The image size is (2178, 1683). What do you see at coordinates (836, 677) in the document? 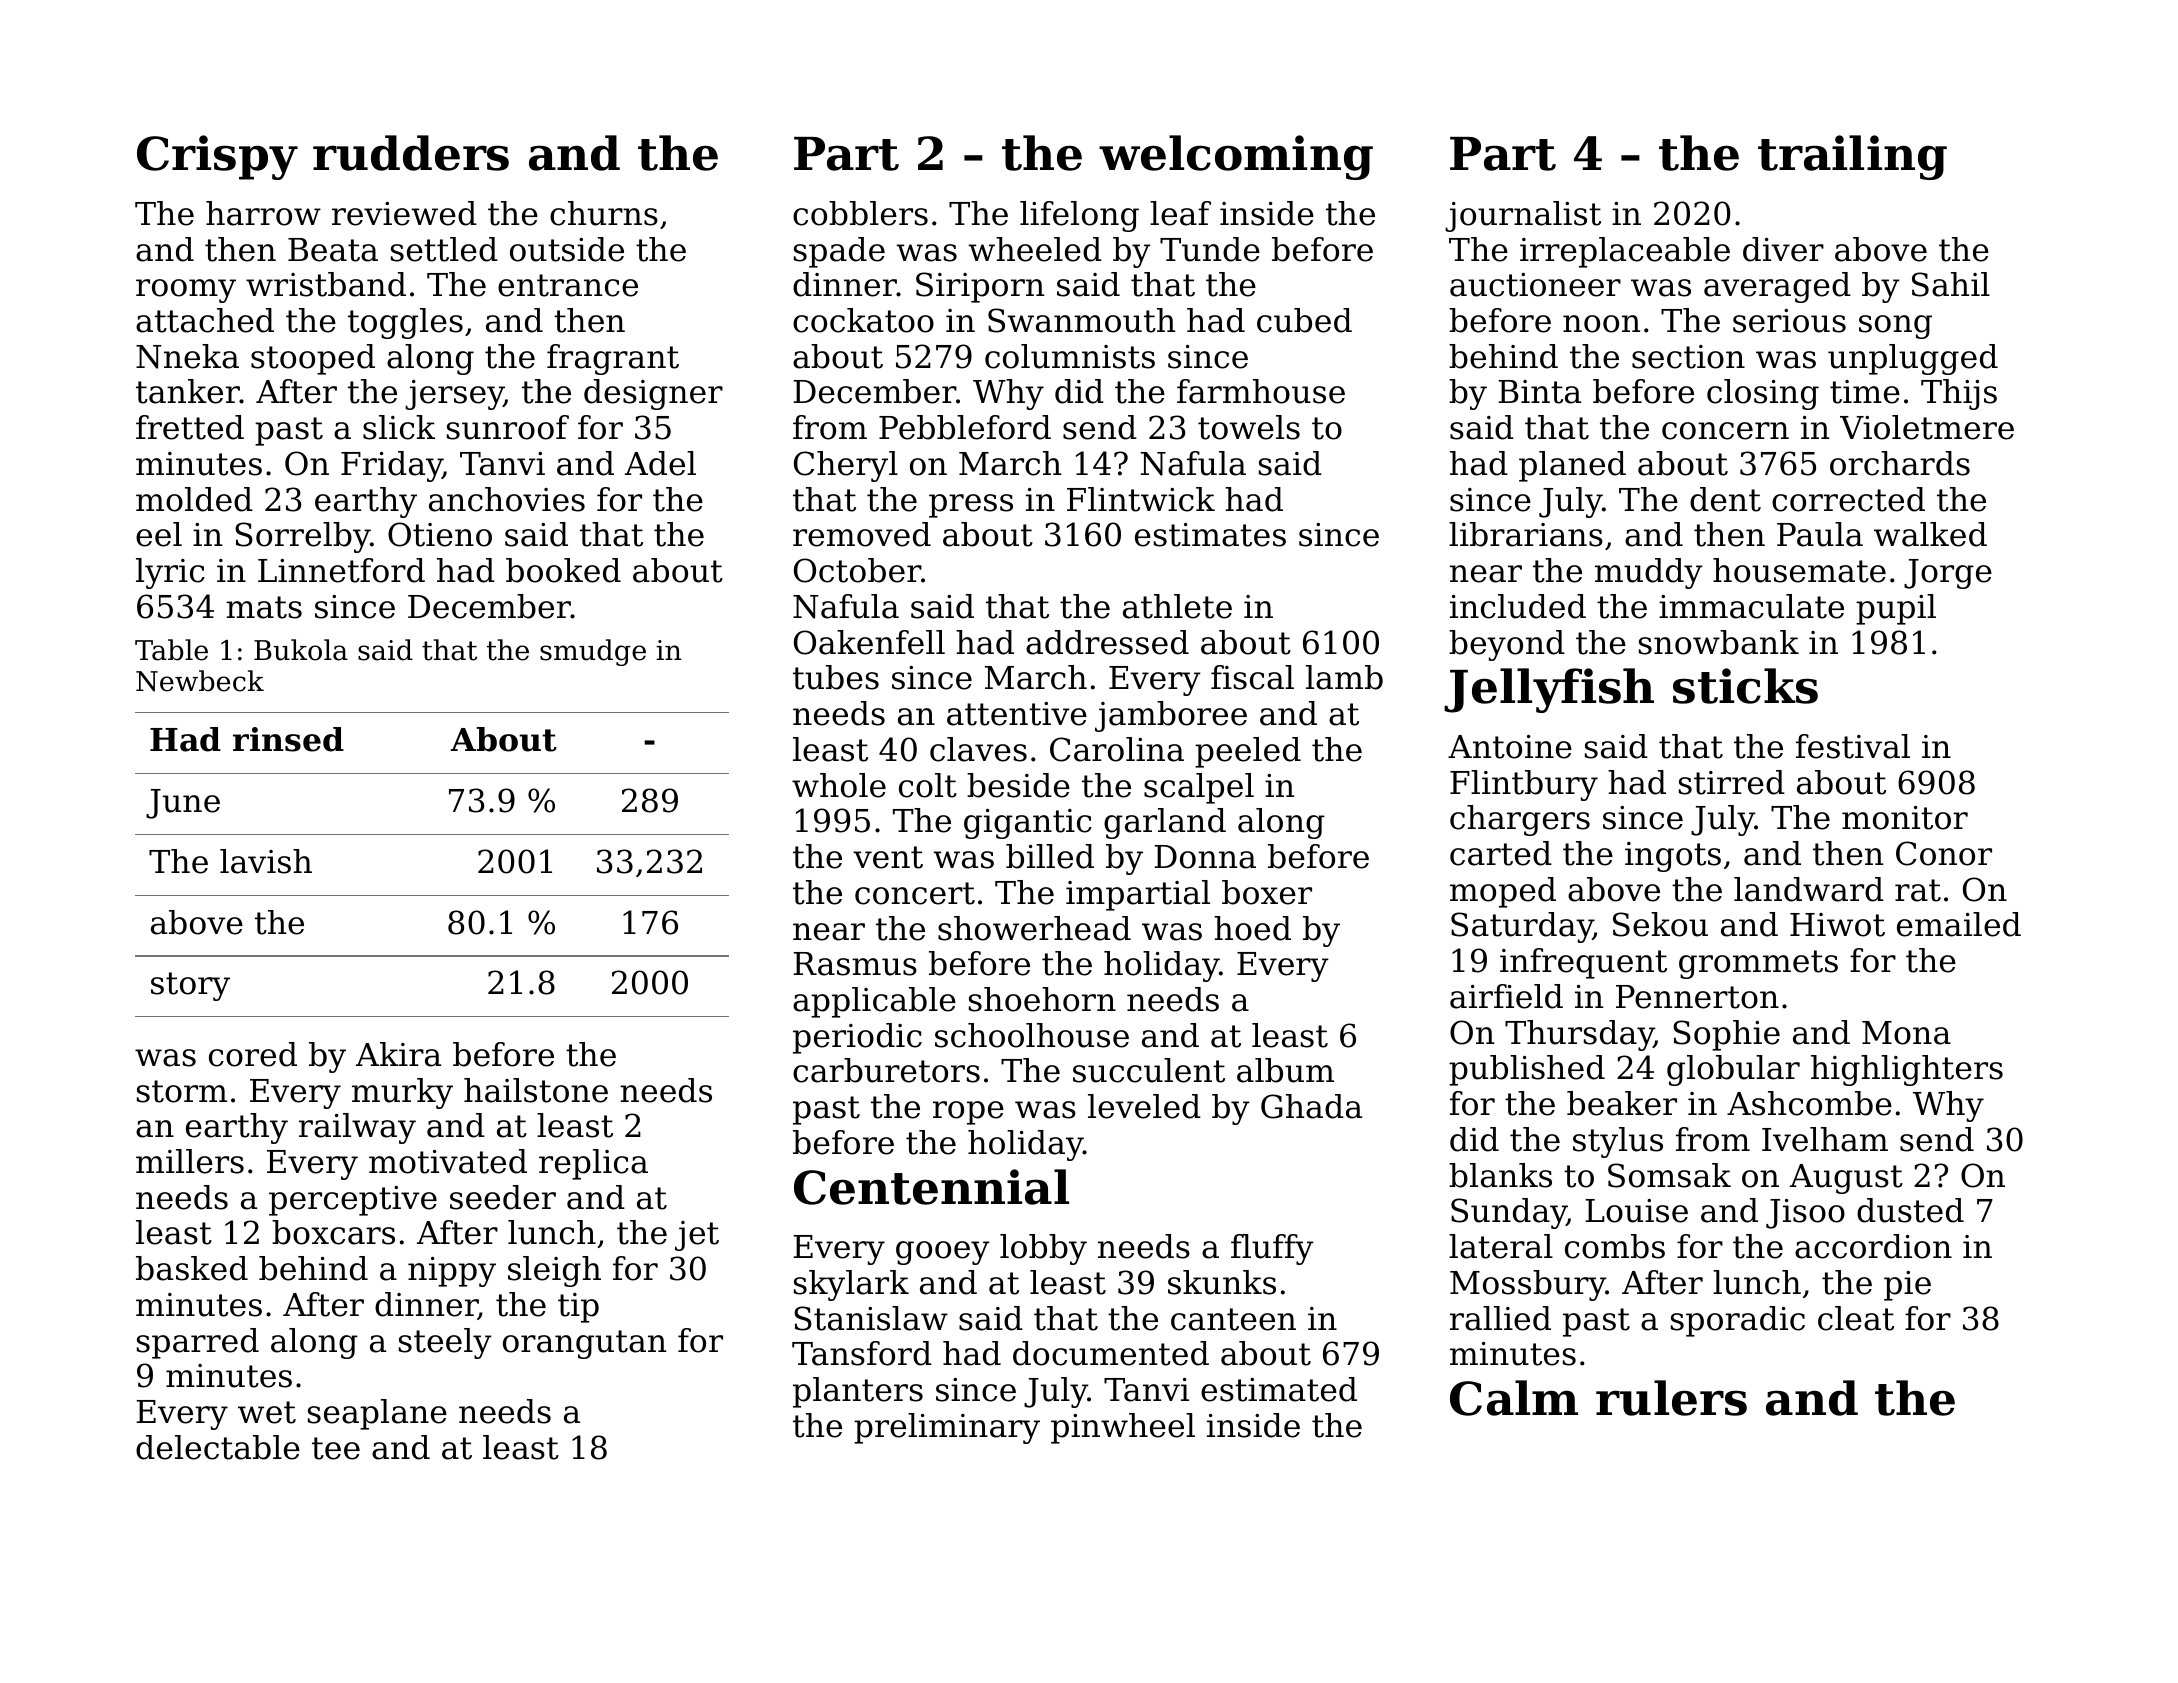
I see `tubes` at bounding box center [836, 677].
